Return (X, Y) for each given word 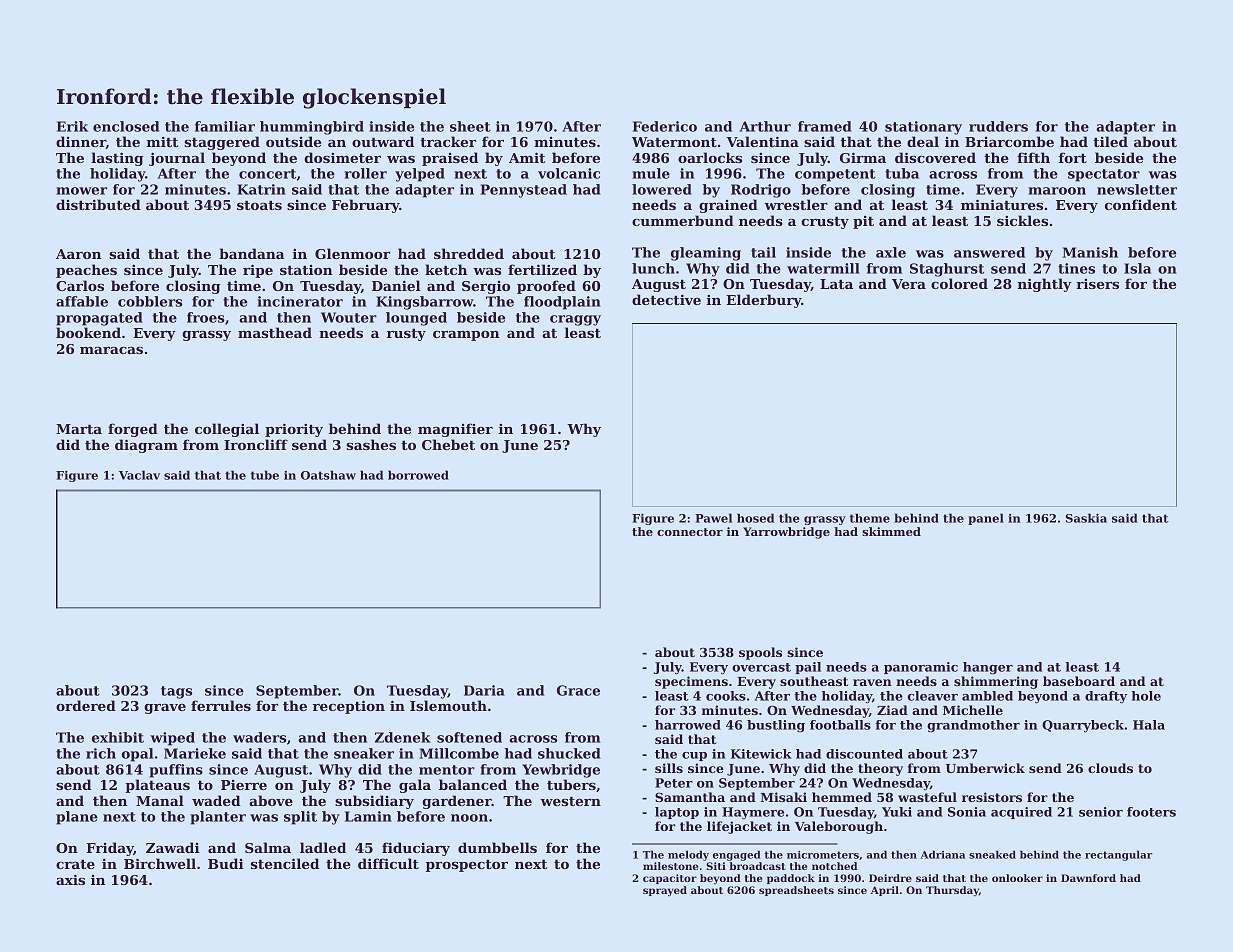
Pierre (244, 785)
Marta (79, 429)
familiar (225, 126)
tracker (448, 141)
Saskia (1086, 518)
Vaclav (139, 475)
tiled (1110, 141)
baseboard (1079, 681)
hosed (755, 518)
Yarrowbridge (786, 533)
